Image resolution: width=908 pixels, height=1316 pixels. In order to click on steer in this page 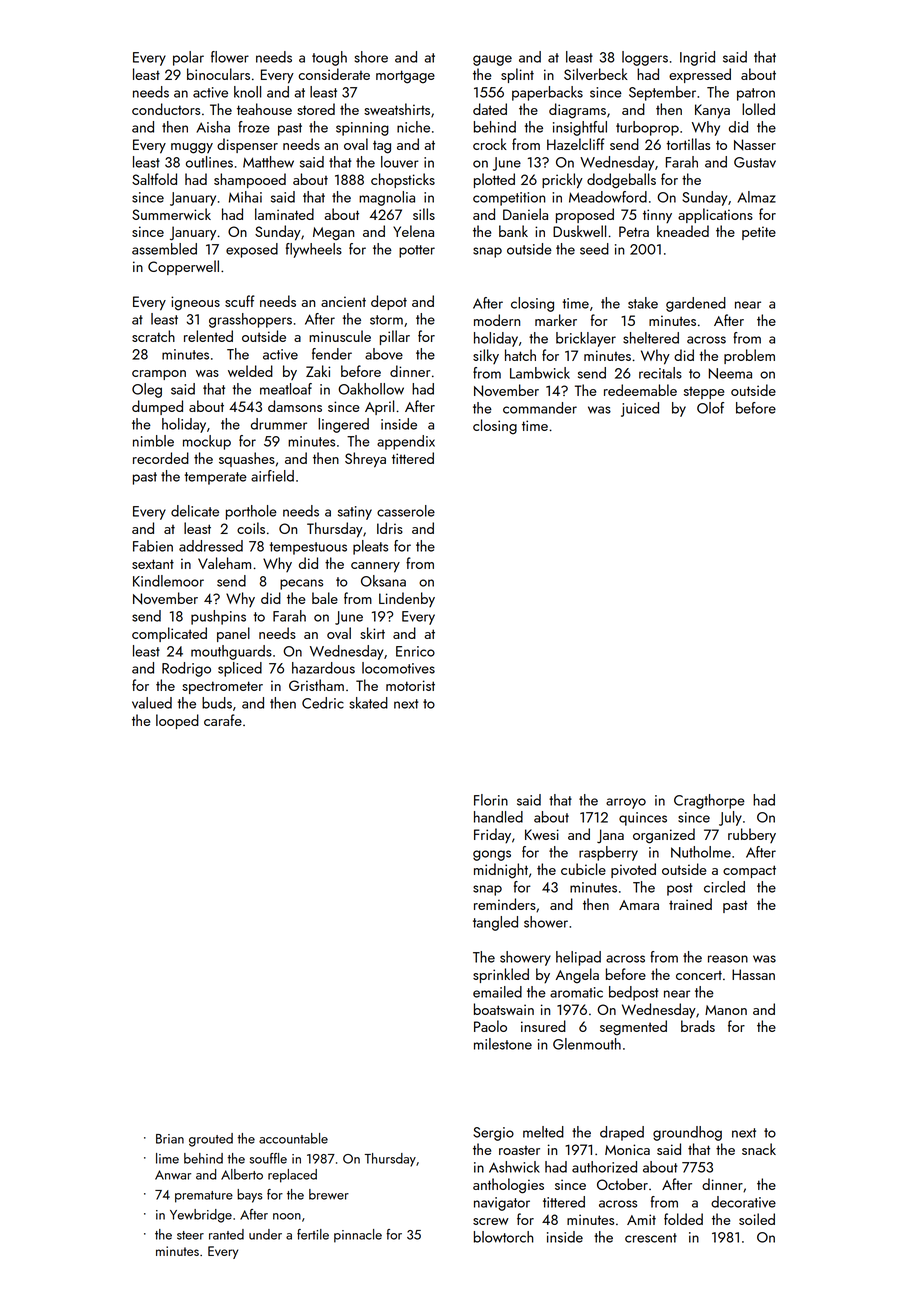, I will do `click(190, 1235)`.
